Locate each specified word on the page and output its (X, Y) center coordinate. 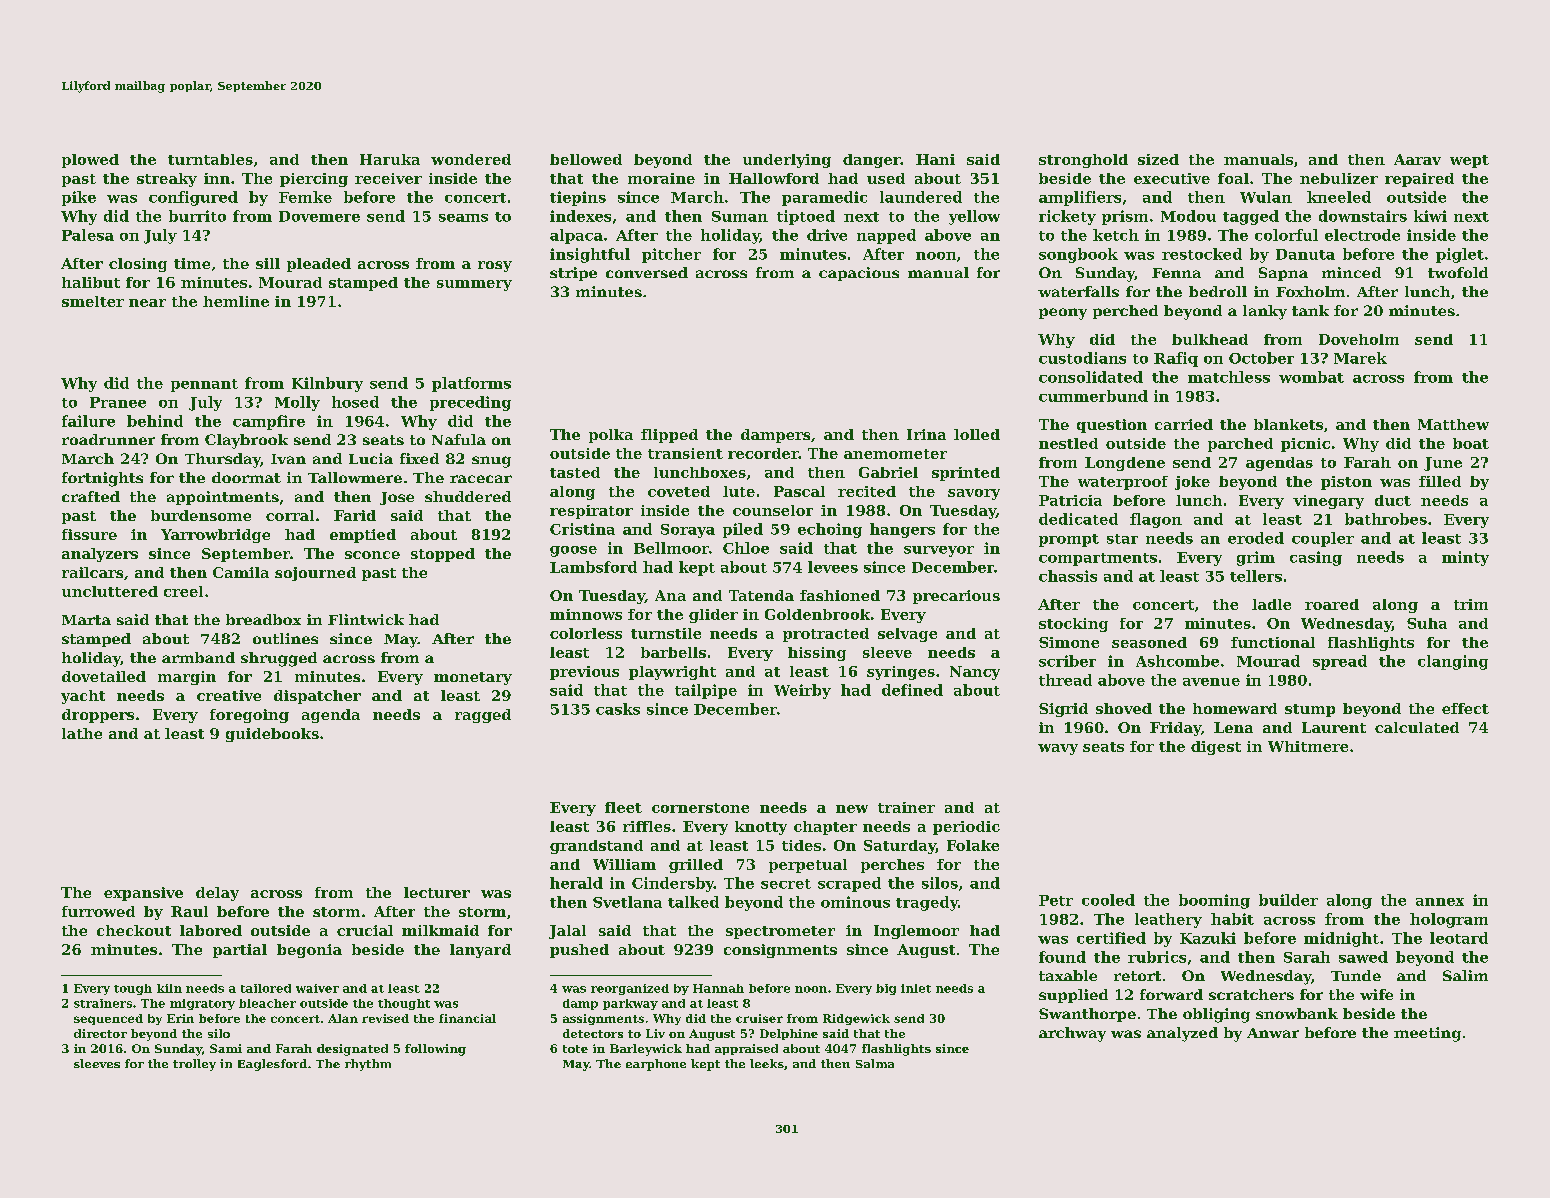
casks (618, 709)
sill (268, 263)
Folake (973, 845)
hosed (355, 402)
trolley (194, 1065)
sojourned (315, 574)
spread (1340, 662)
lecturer (437, 892)
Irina (926, 434)
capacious (859, 274)
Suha (1427, 623)
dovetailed (104, 676)
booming (1214, 901)
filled (1440, 481)
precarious (956, 597)
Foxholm (1310, 291)
